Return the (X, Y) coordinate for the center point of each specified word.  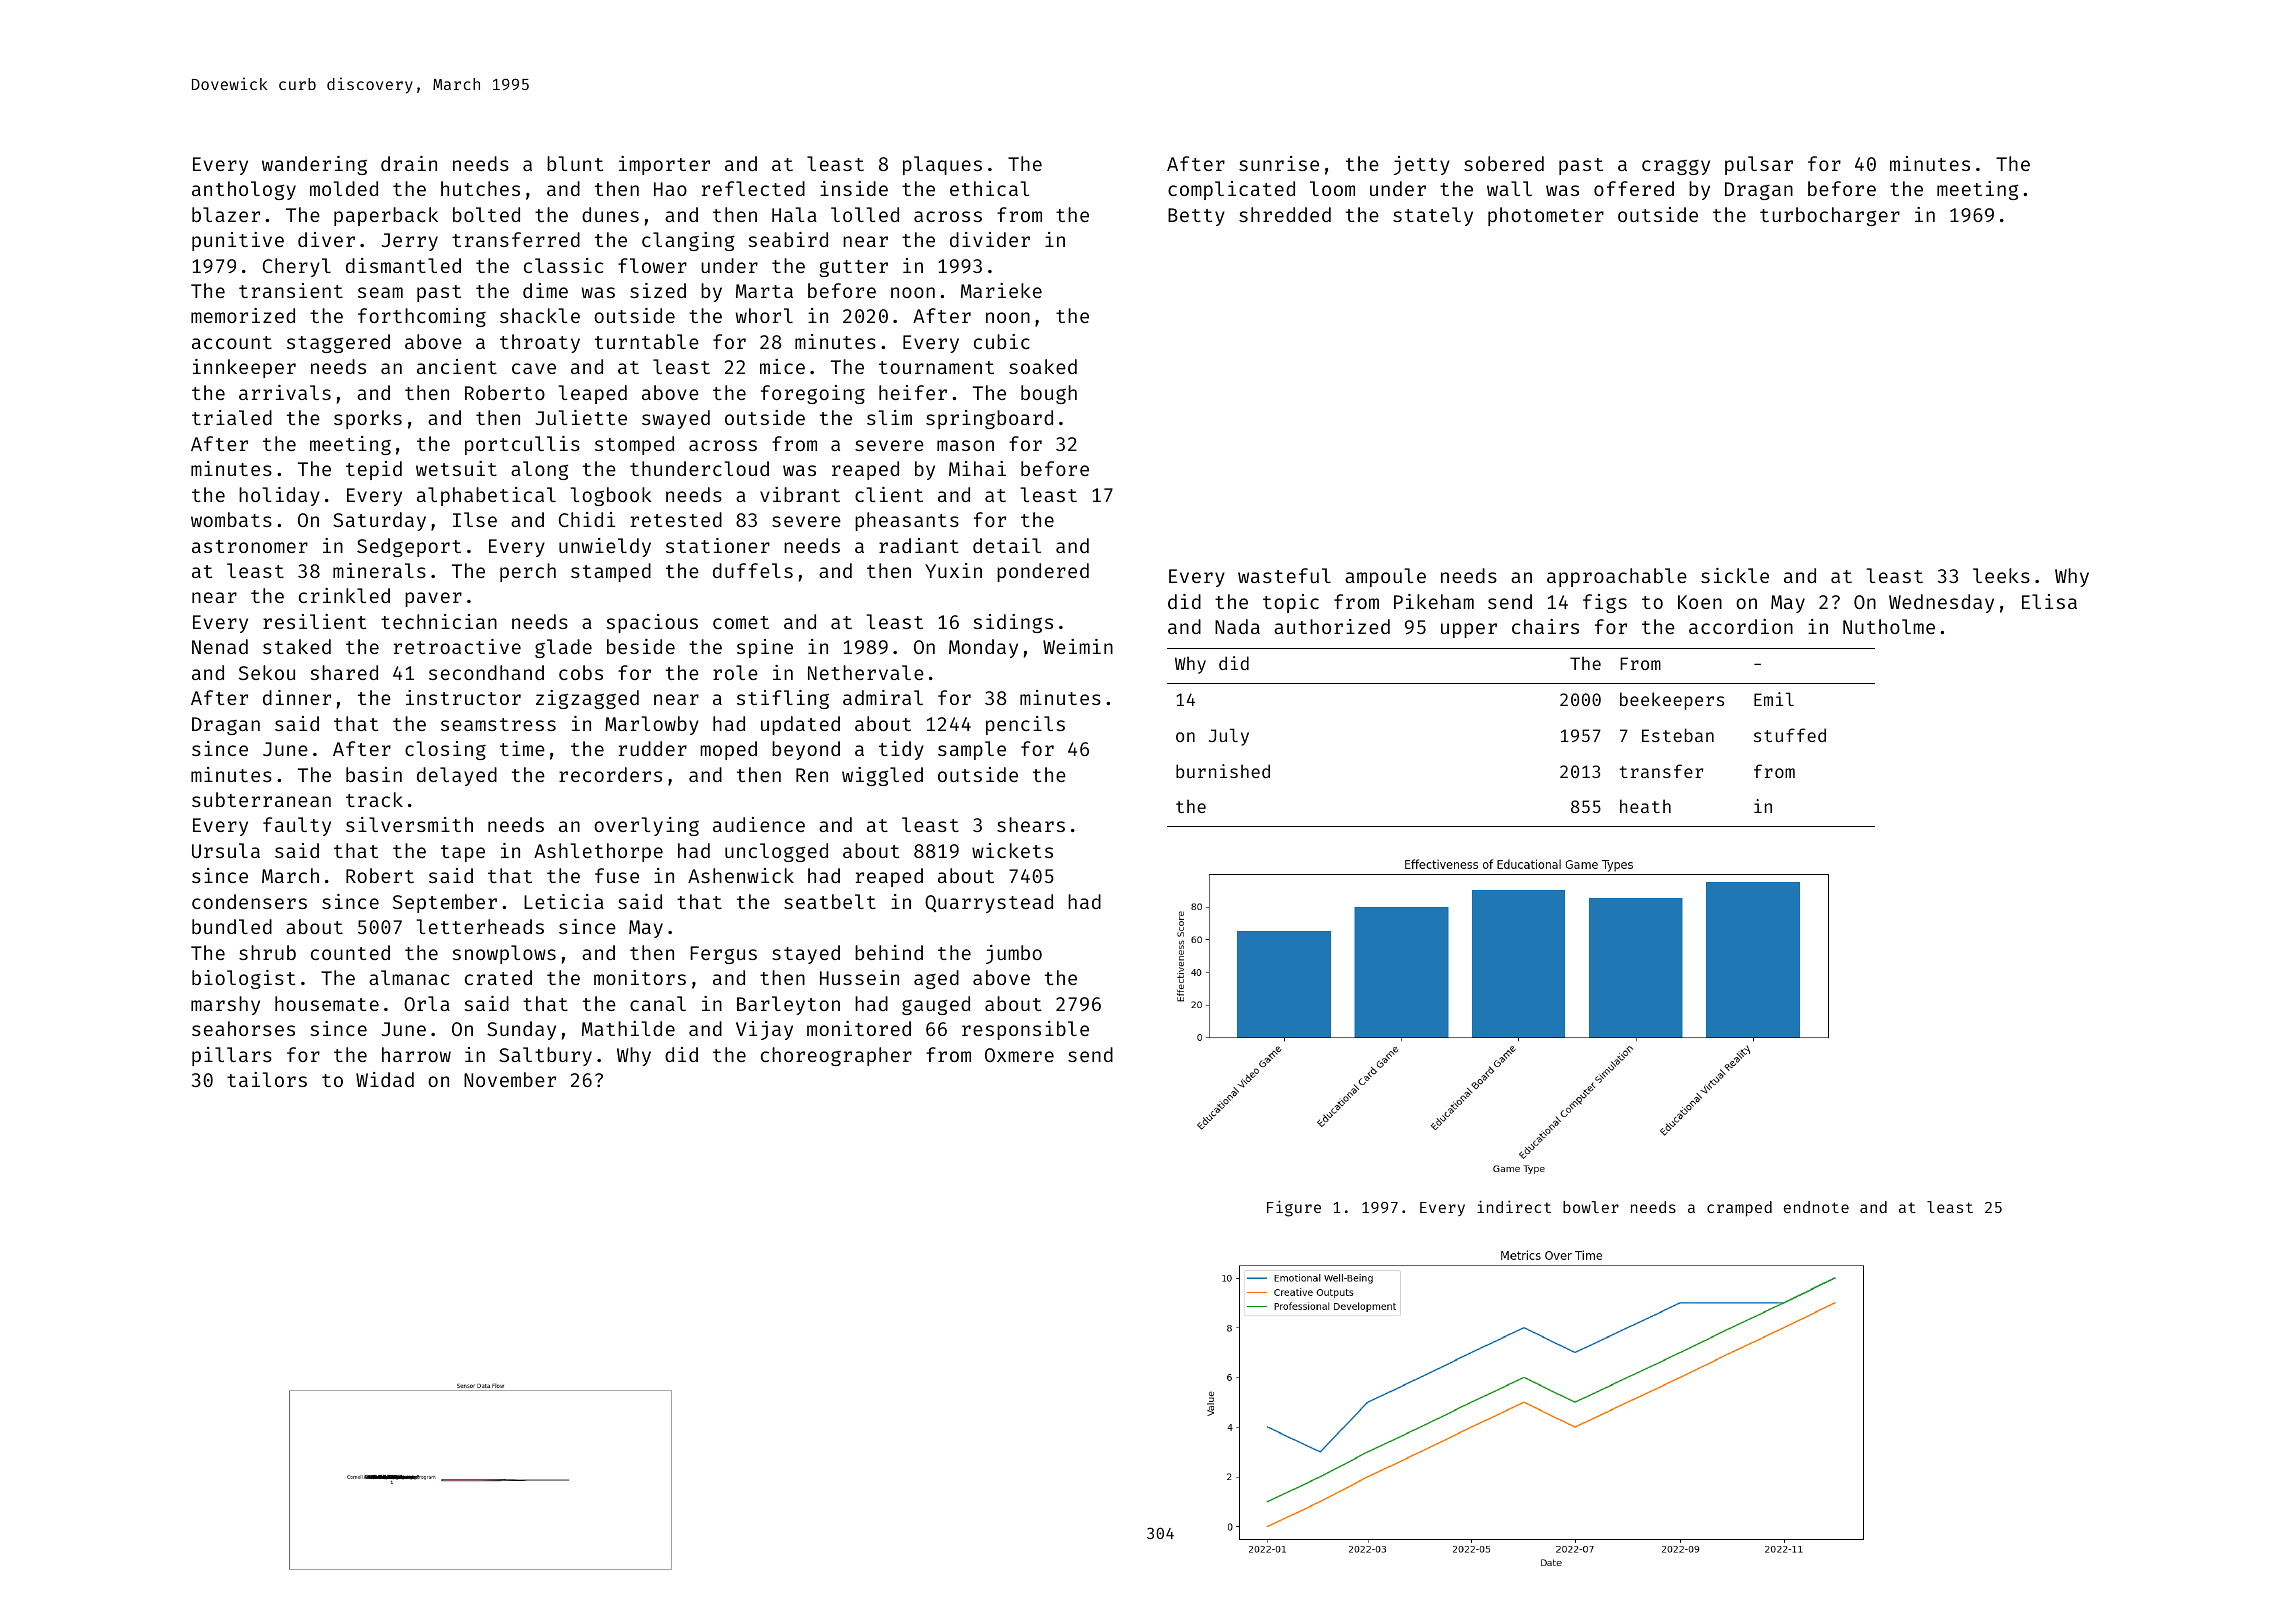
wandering (314, 165)
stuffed (1790, 735)
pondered (1043, 572)
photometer (1546, 216)
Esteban (1678, 735)
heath (1645, 806)
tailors (267, 1079)
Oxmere (1019, 1055)
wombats (231, 519)
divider (990, 239)
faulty (297, 826)
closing (445, 750)
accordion (1741, 626)
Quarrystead (989, 903)
